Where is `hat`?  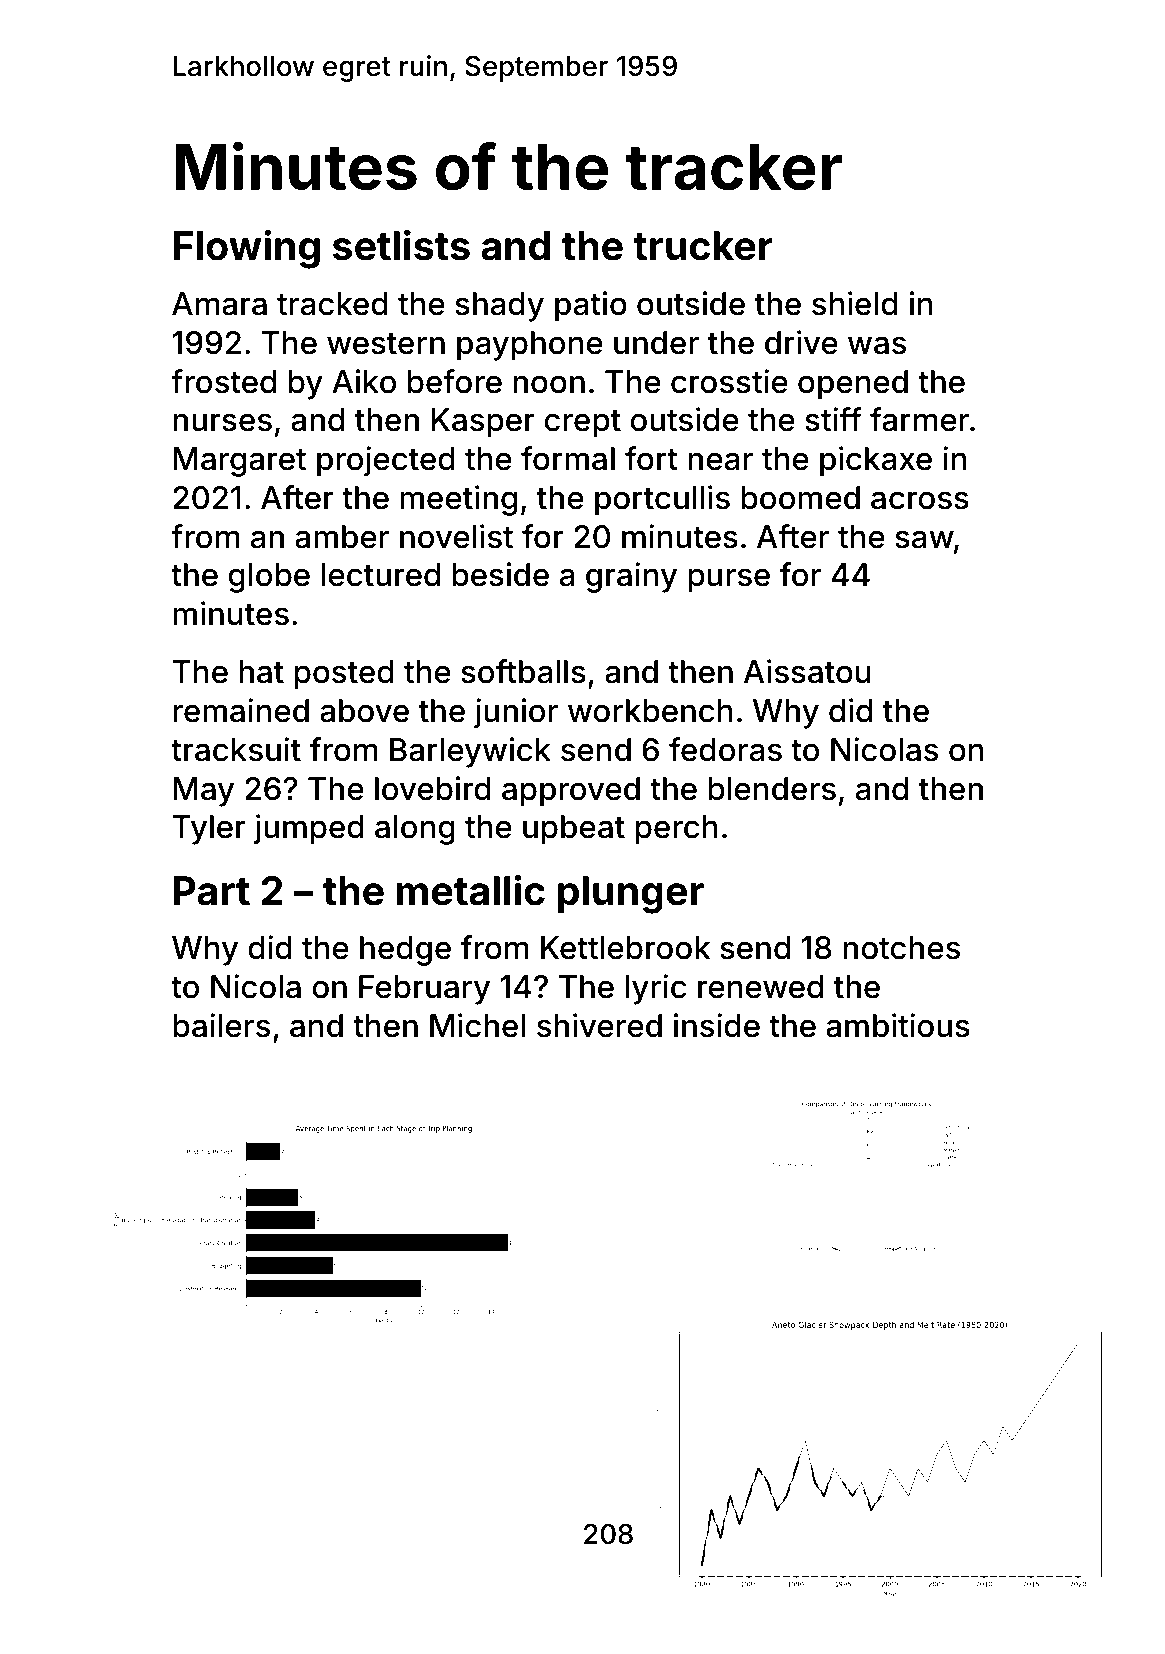 hat is located at coordinates (261, 672).
